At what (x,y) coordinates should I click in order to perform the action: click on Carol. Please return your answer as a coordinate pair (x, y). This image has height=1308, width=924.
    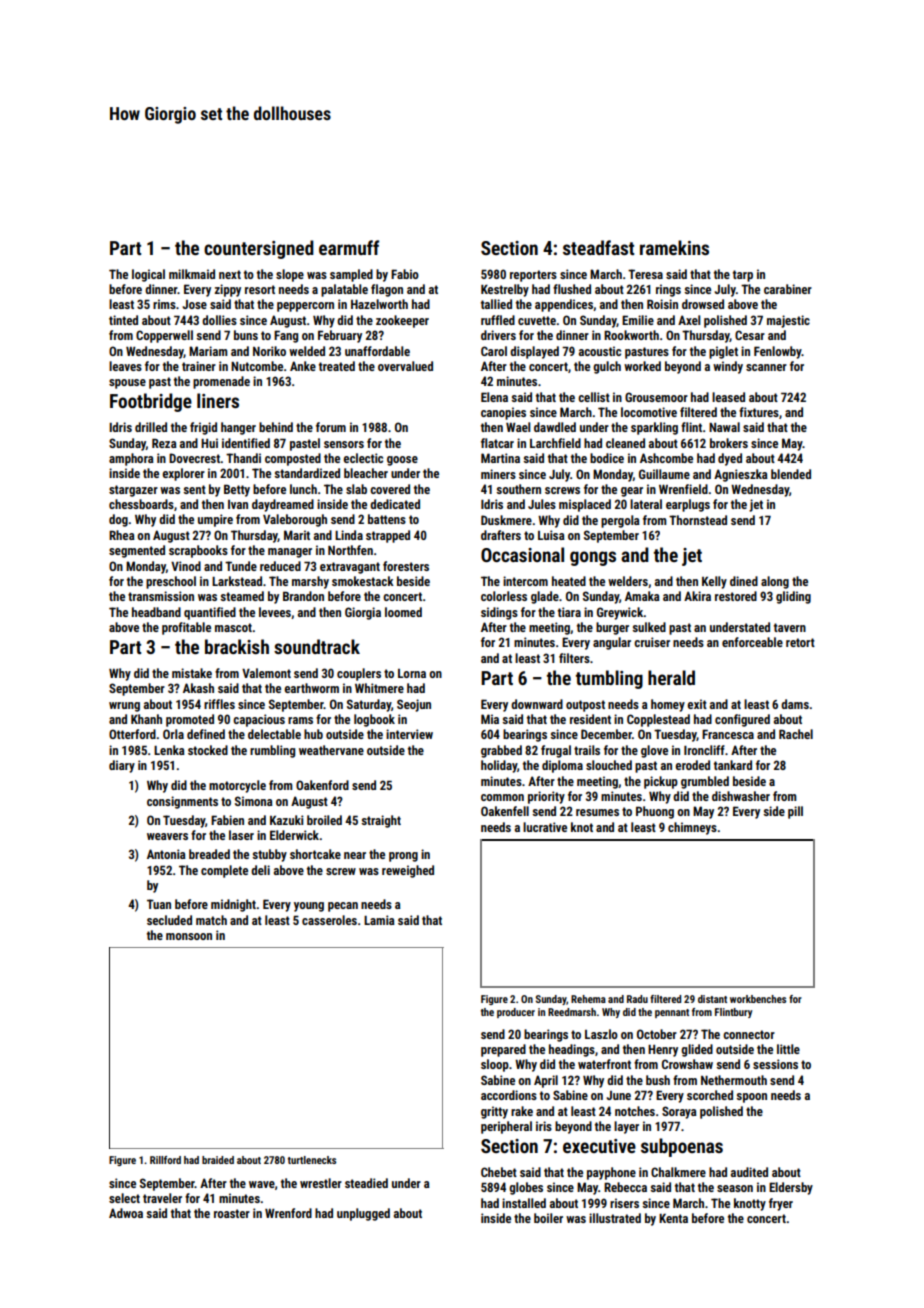
    Looking at the image, I should click on (494, 351).
